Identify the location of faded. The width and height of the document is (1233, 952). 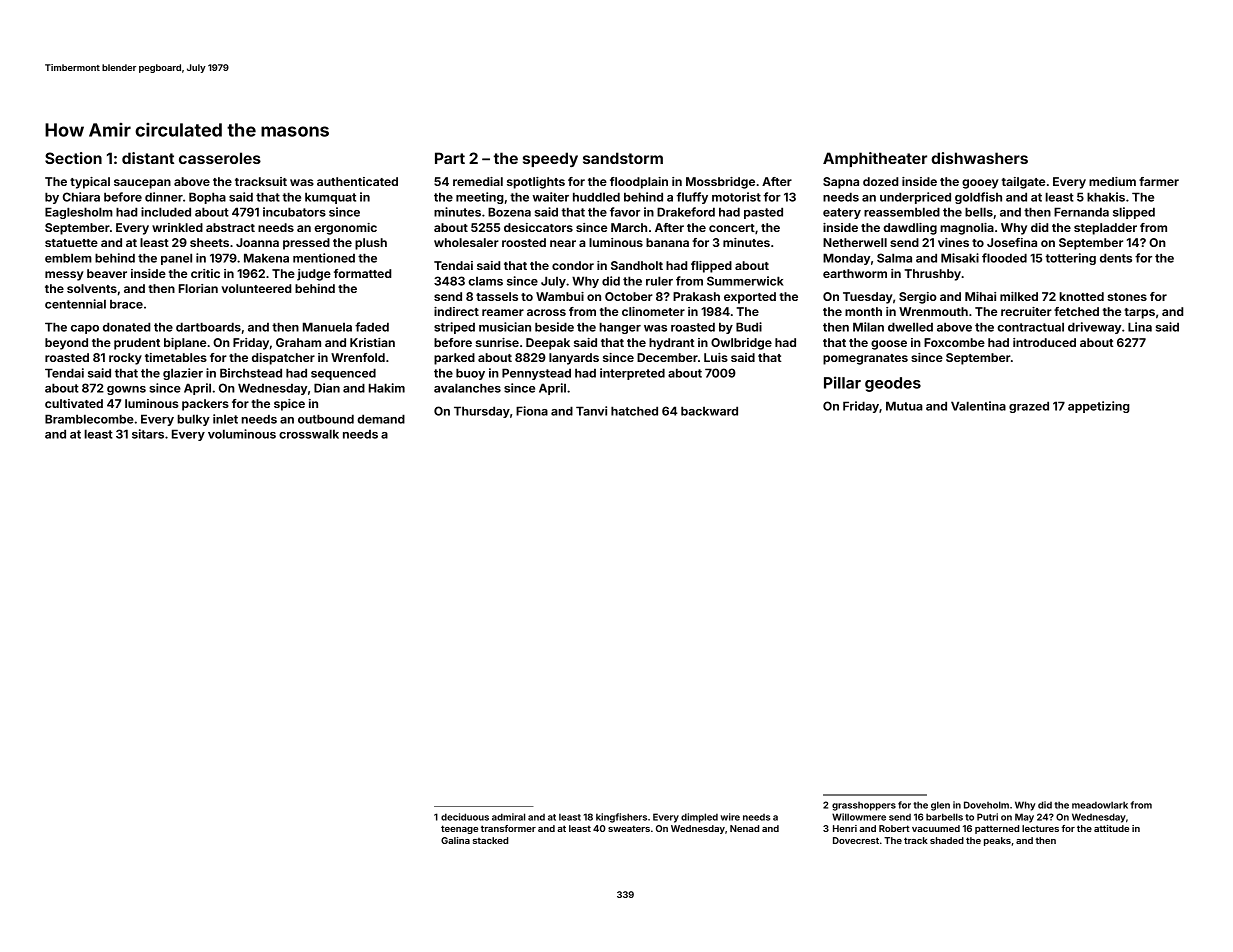
(372, 327).
